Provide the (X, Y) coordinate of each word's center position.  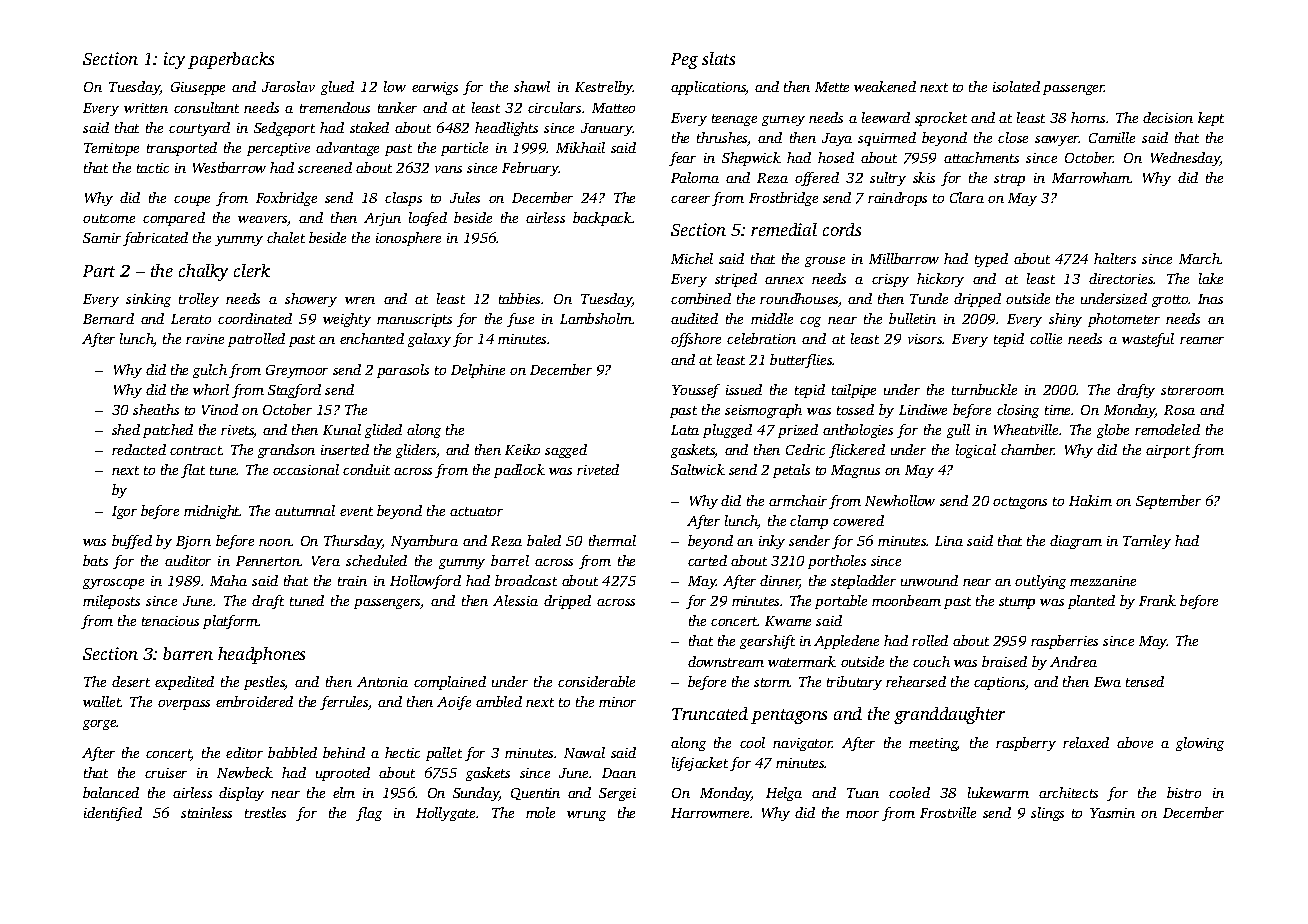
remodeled (1167, 429)
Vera (326, 561)
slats (718, 58)
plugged (727, 431)
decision (1168, 117)
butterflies (801, 361)
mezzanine (1103, 581)
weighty (347, 320)
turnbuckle (984, 389)
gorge (100, 725)
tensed (1145, 681)
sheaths (156, 409)
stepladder (863, 582)
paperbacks (231, 60)
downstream (726, 661)
